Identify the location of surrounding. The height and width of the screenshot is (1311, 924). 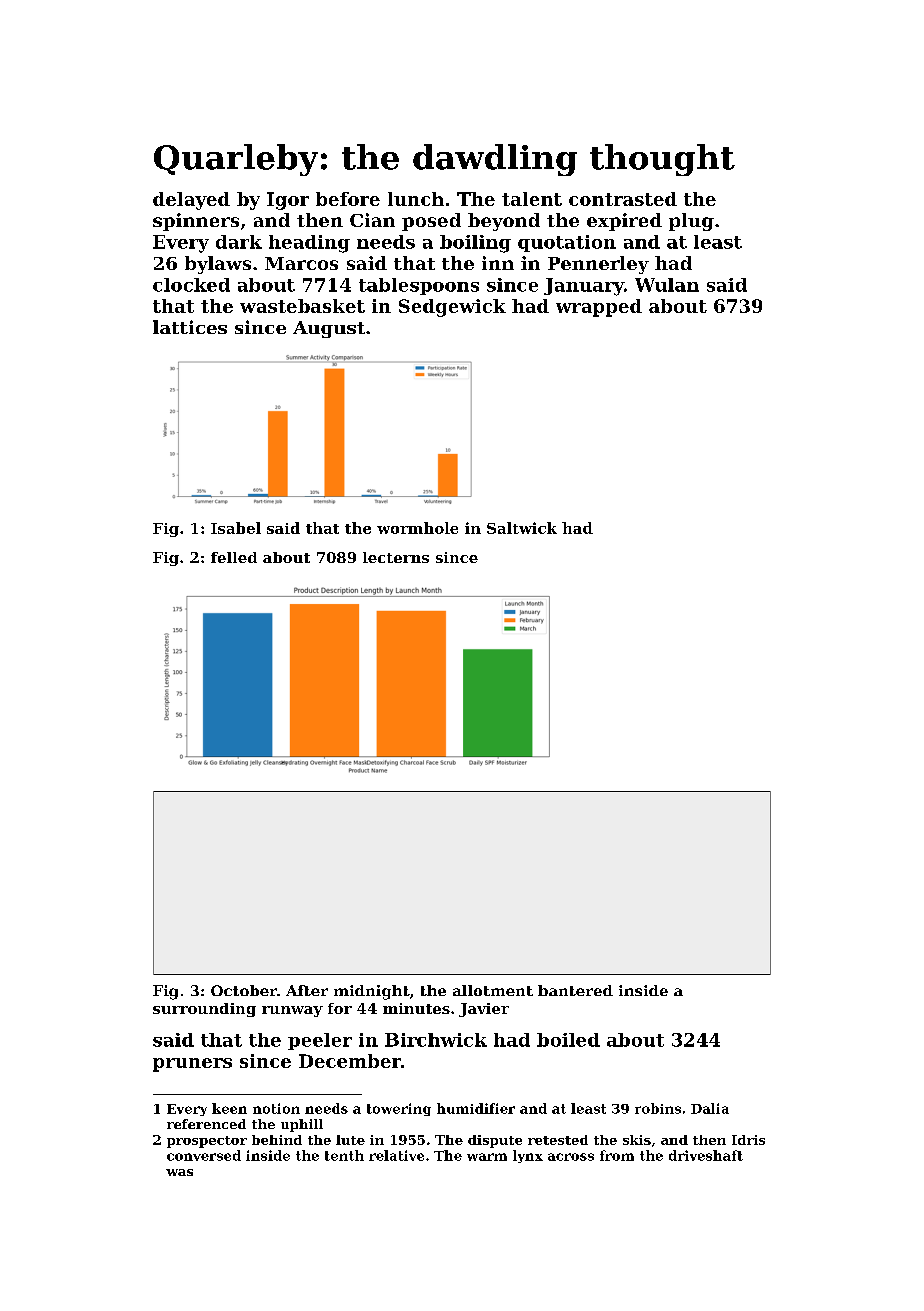
(204, 1010).
